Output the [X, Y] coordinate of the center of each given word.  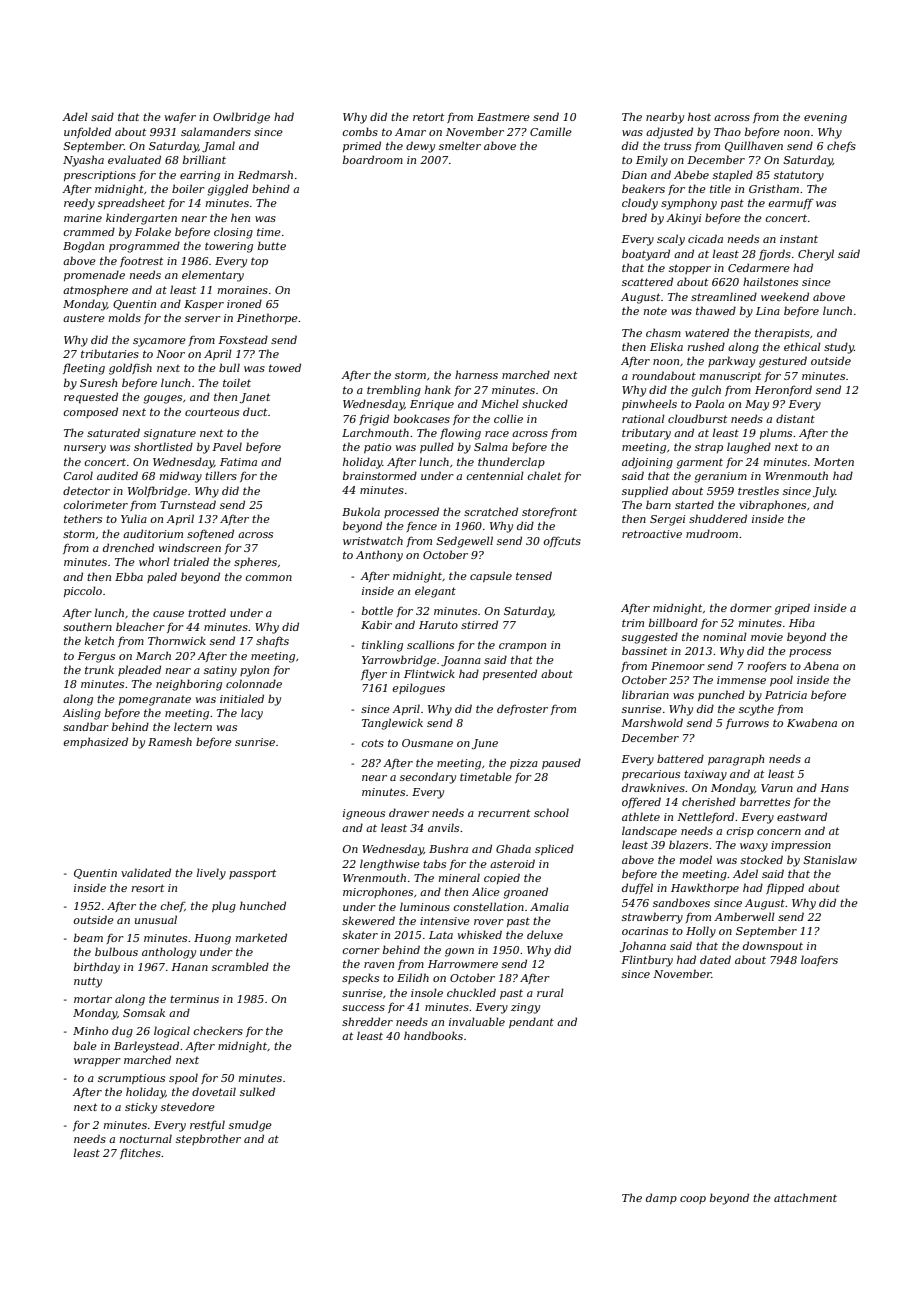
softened [210, 534]
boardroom [373, 159]
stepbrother [208, 1139]
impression [801, 846]
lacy [252, 714]
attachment [805, 1197]
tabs [434, 863]
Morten [834, 462]
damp [661, 1198]
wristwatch [373, 540]
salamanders [216, 131]
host [699, 116]
